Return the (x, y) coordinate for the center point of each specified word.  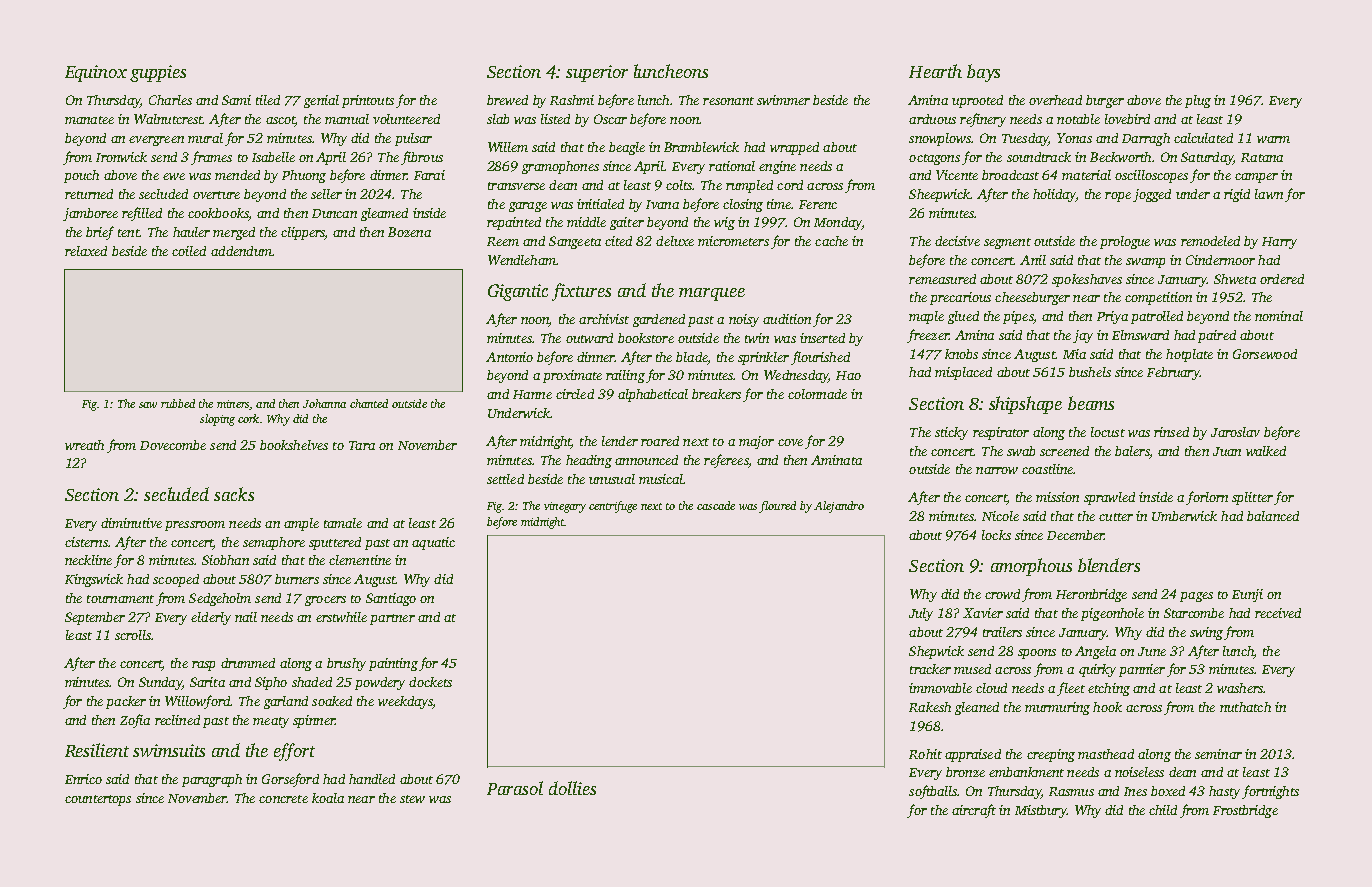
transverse (516, 186)
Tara (362, 445)
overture (216, 195)
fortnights (1270, 792)
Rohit (925, 754)
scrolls (133, 635)
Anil (1033, 260)
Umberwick (1184, 516)
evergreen (156, 141)
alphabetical (653, 395)
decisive (957, 241)
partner (392, 619)
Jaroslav (1235, 432)
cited (618, 241)
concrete (283, 799)
